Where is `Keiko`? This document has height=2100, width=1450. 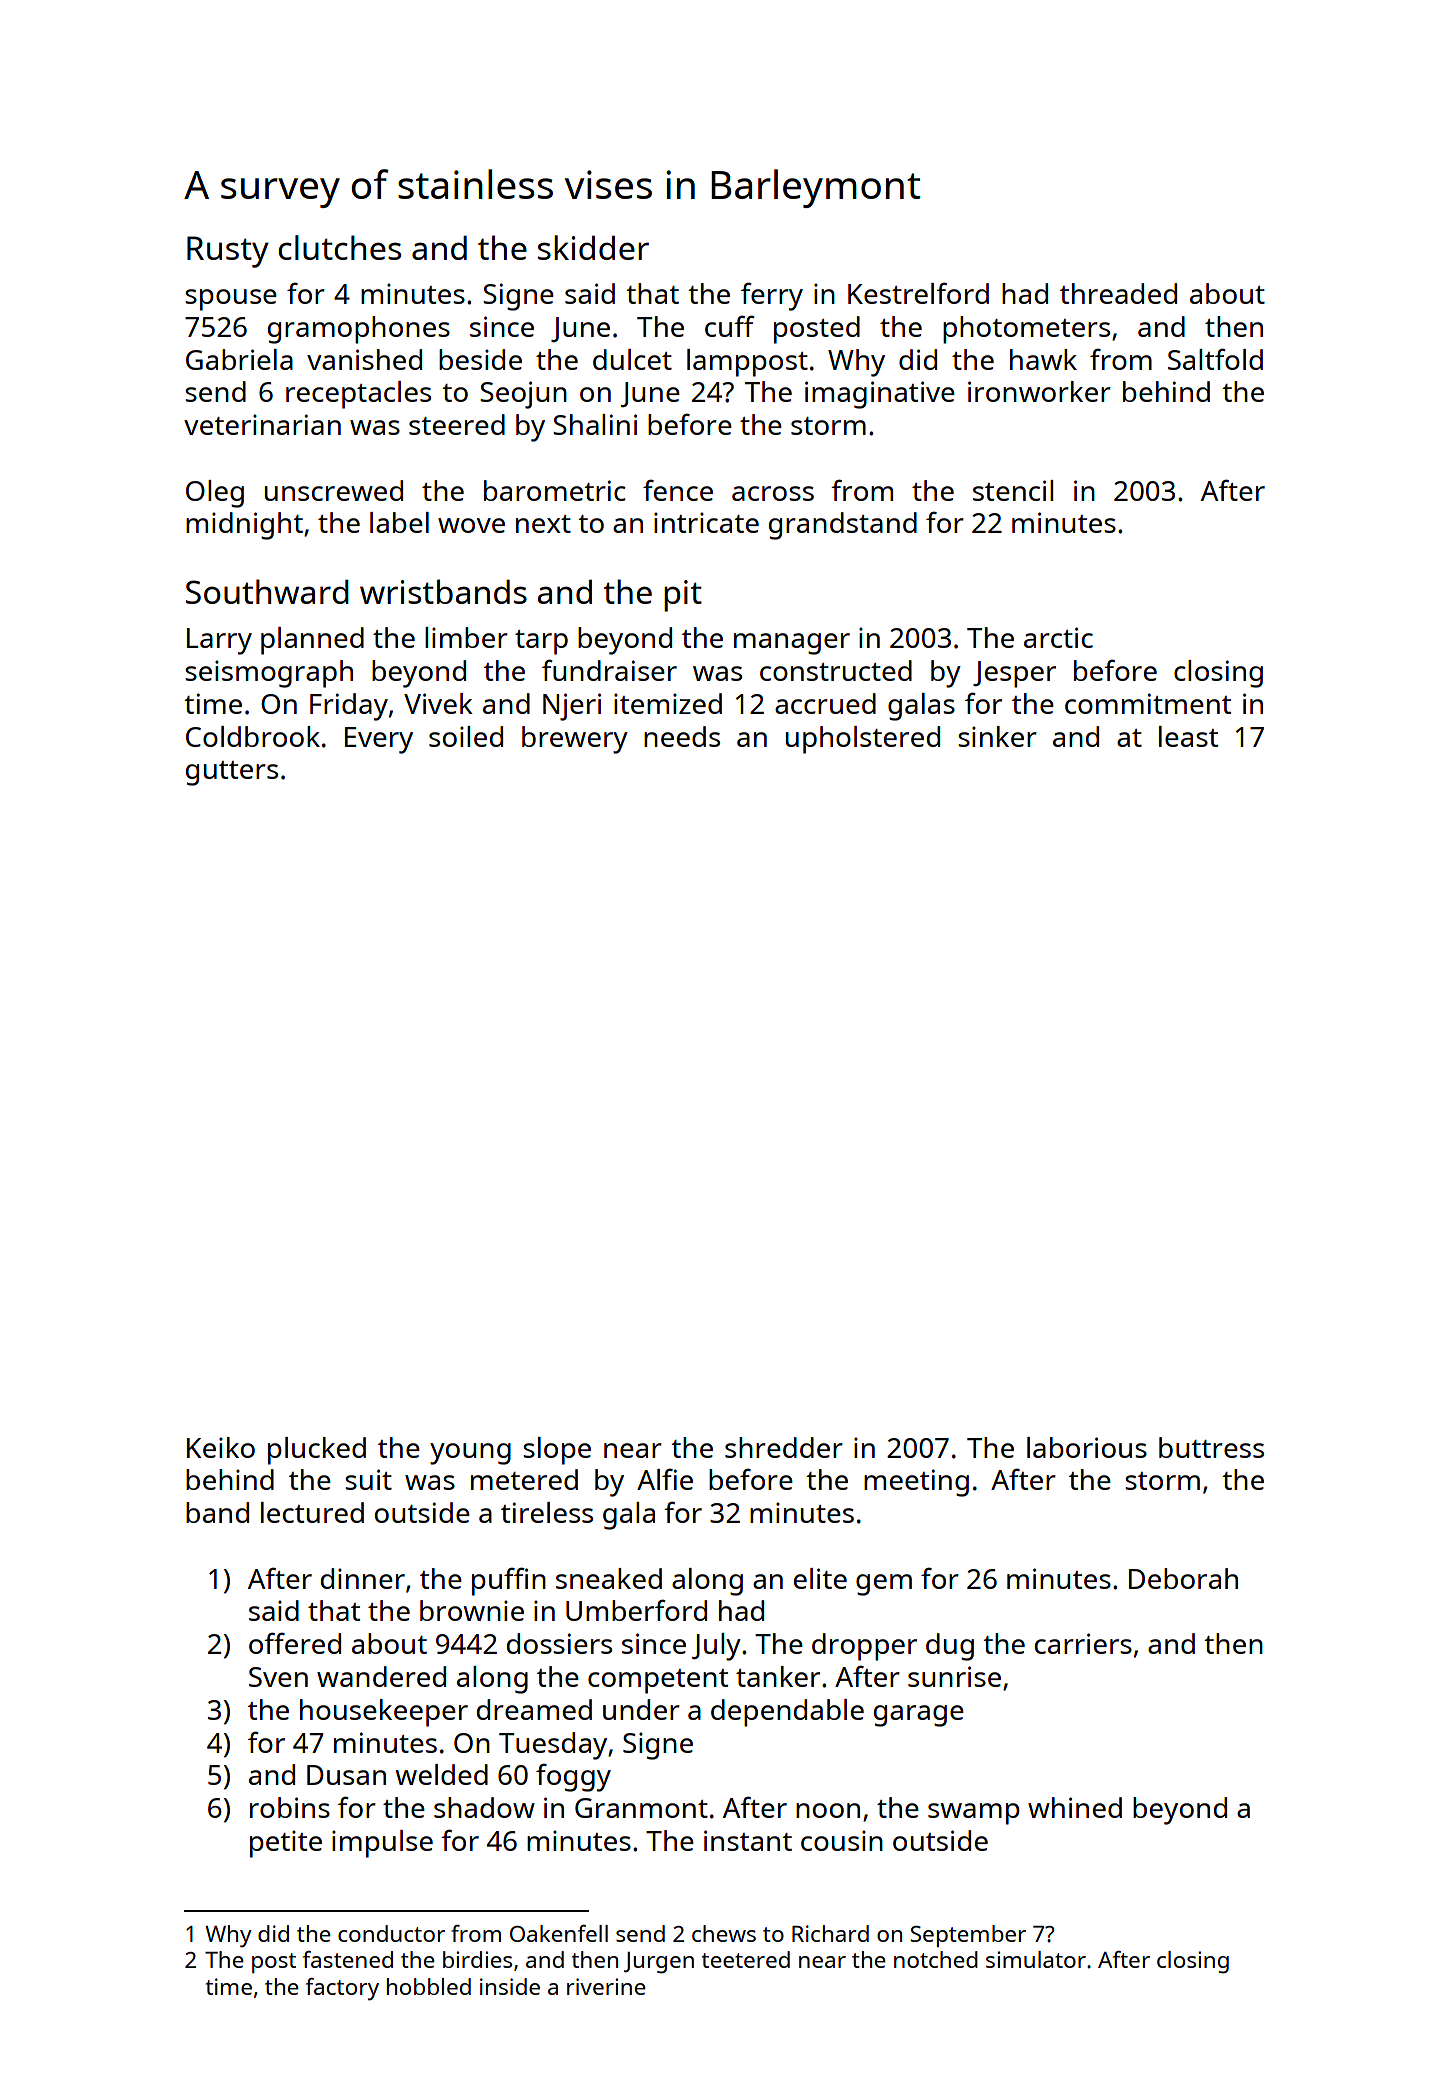 Keiko is located at coordinates (221, 1447).
